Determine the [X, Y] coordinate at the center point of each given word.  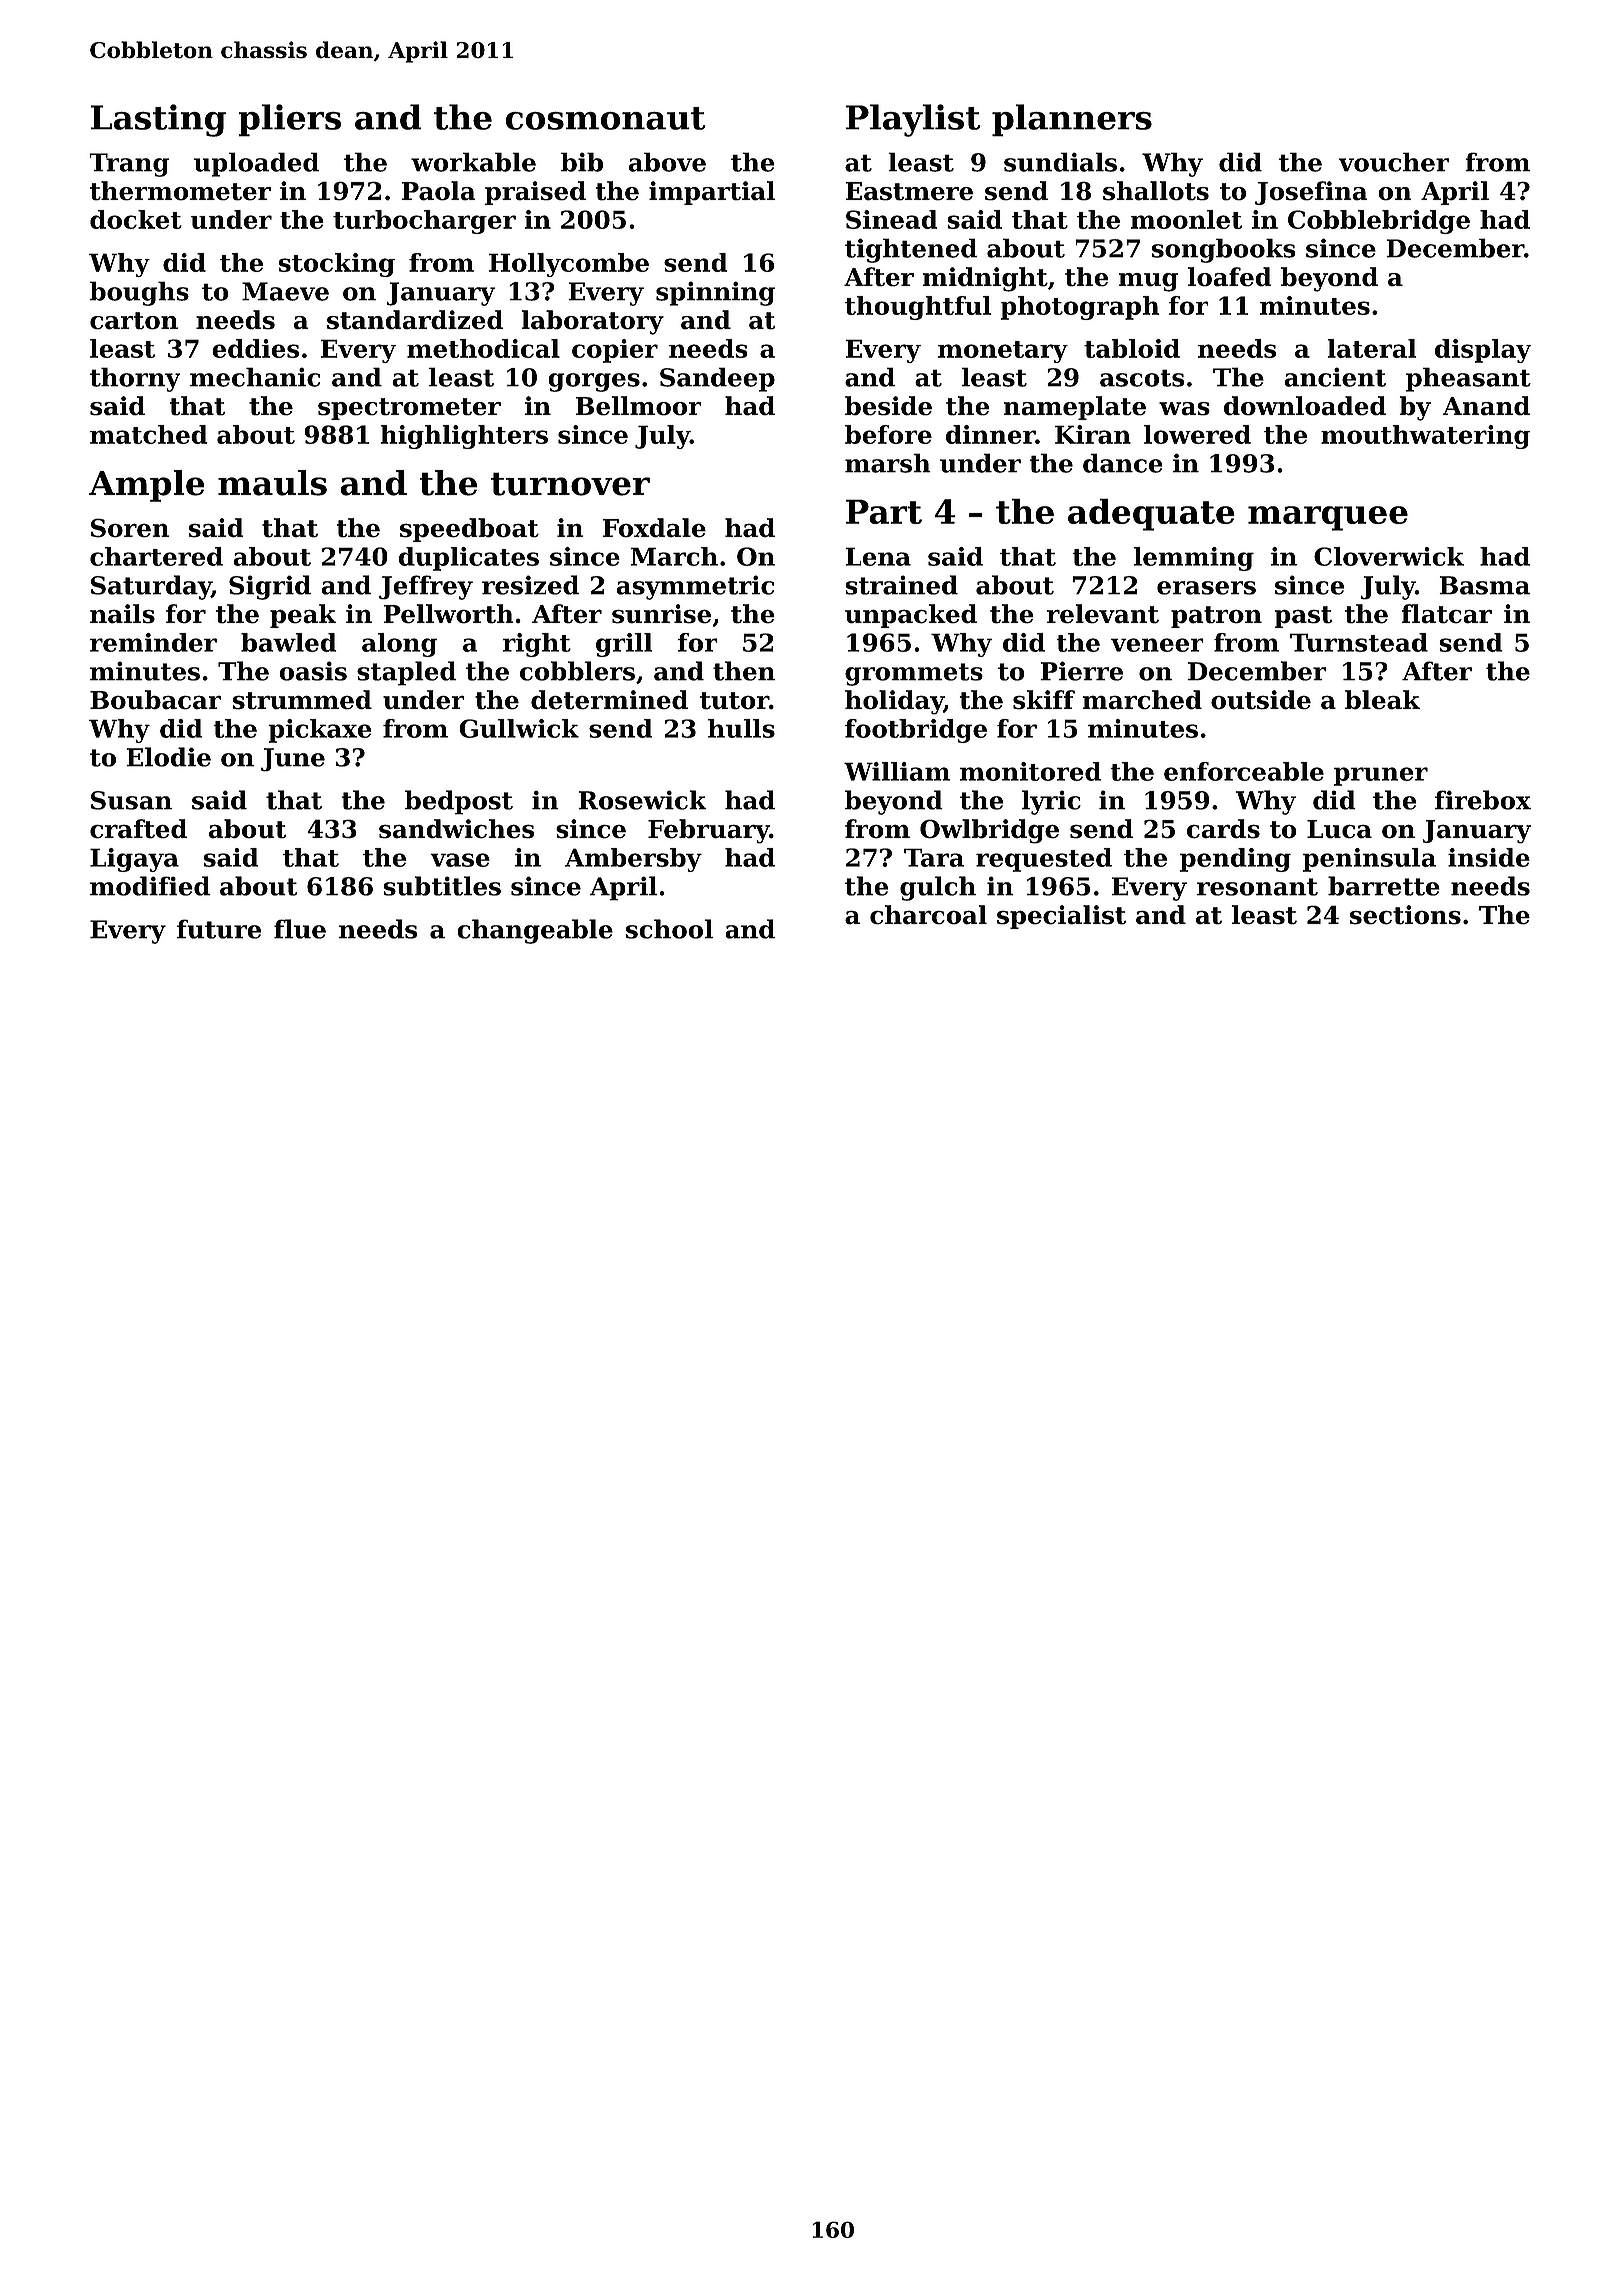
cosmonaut [605, 118]
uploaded [256, 164]
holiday [894, 702]
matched [148, 434]
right [537, 645]
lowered [1197, 434]
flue [300, 929]
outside [1261, 700]
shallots [1156, 191]
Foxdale [654, 528]
